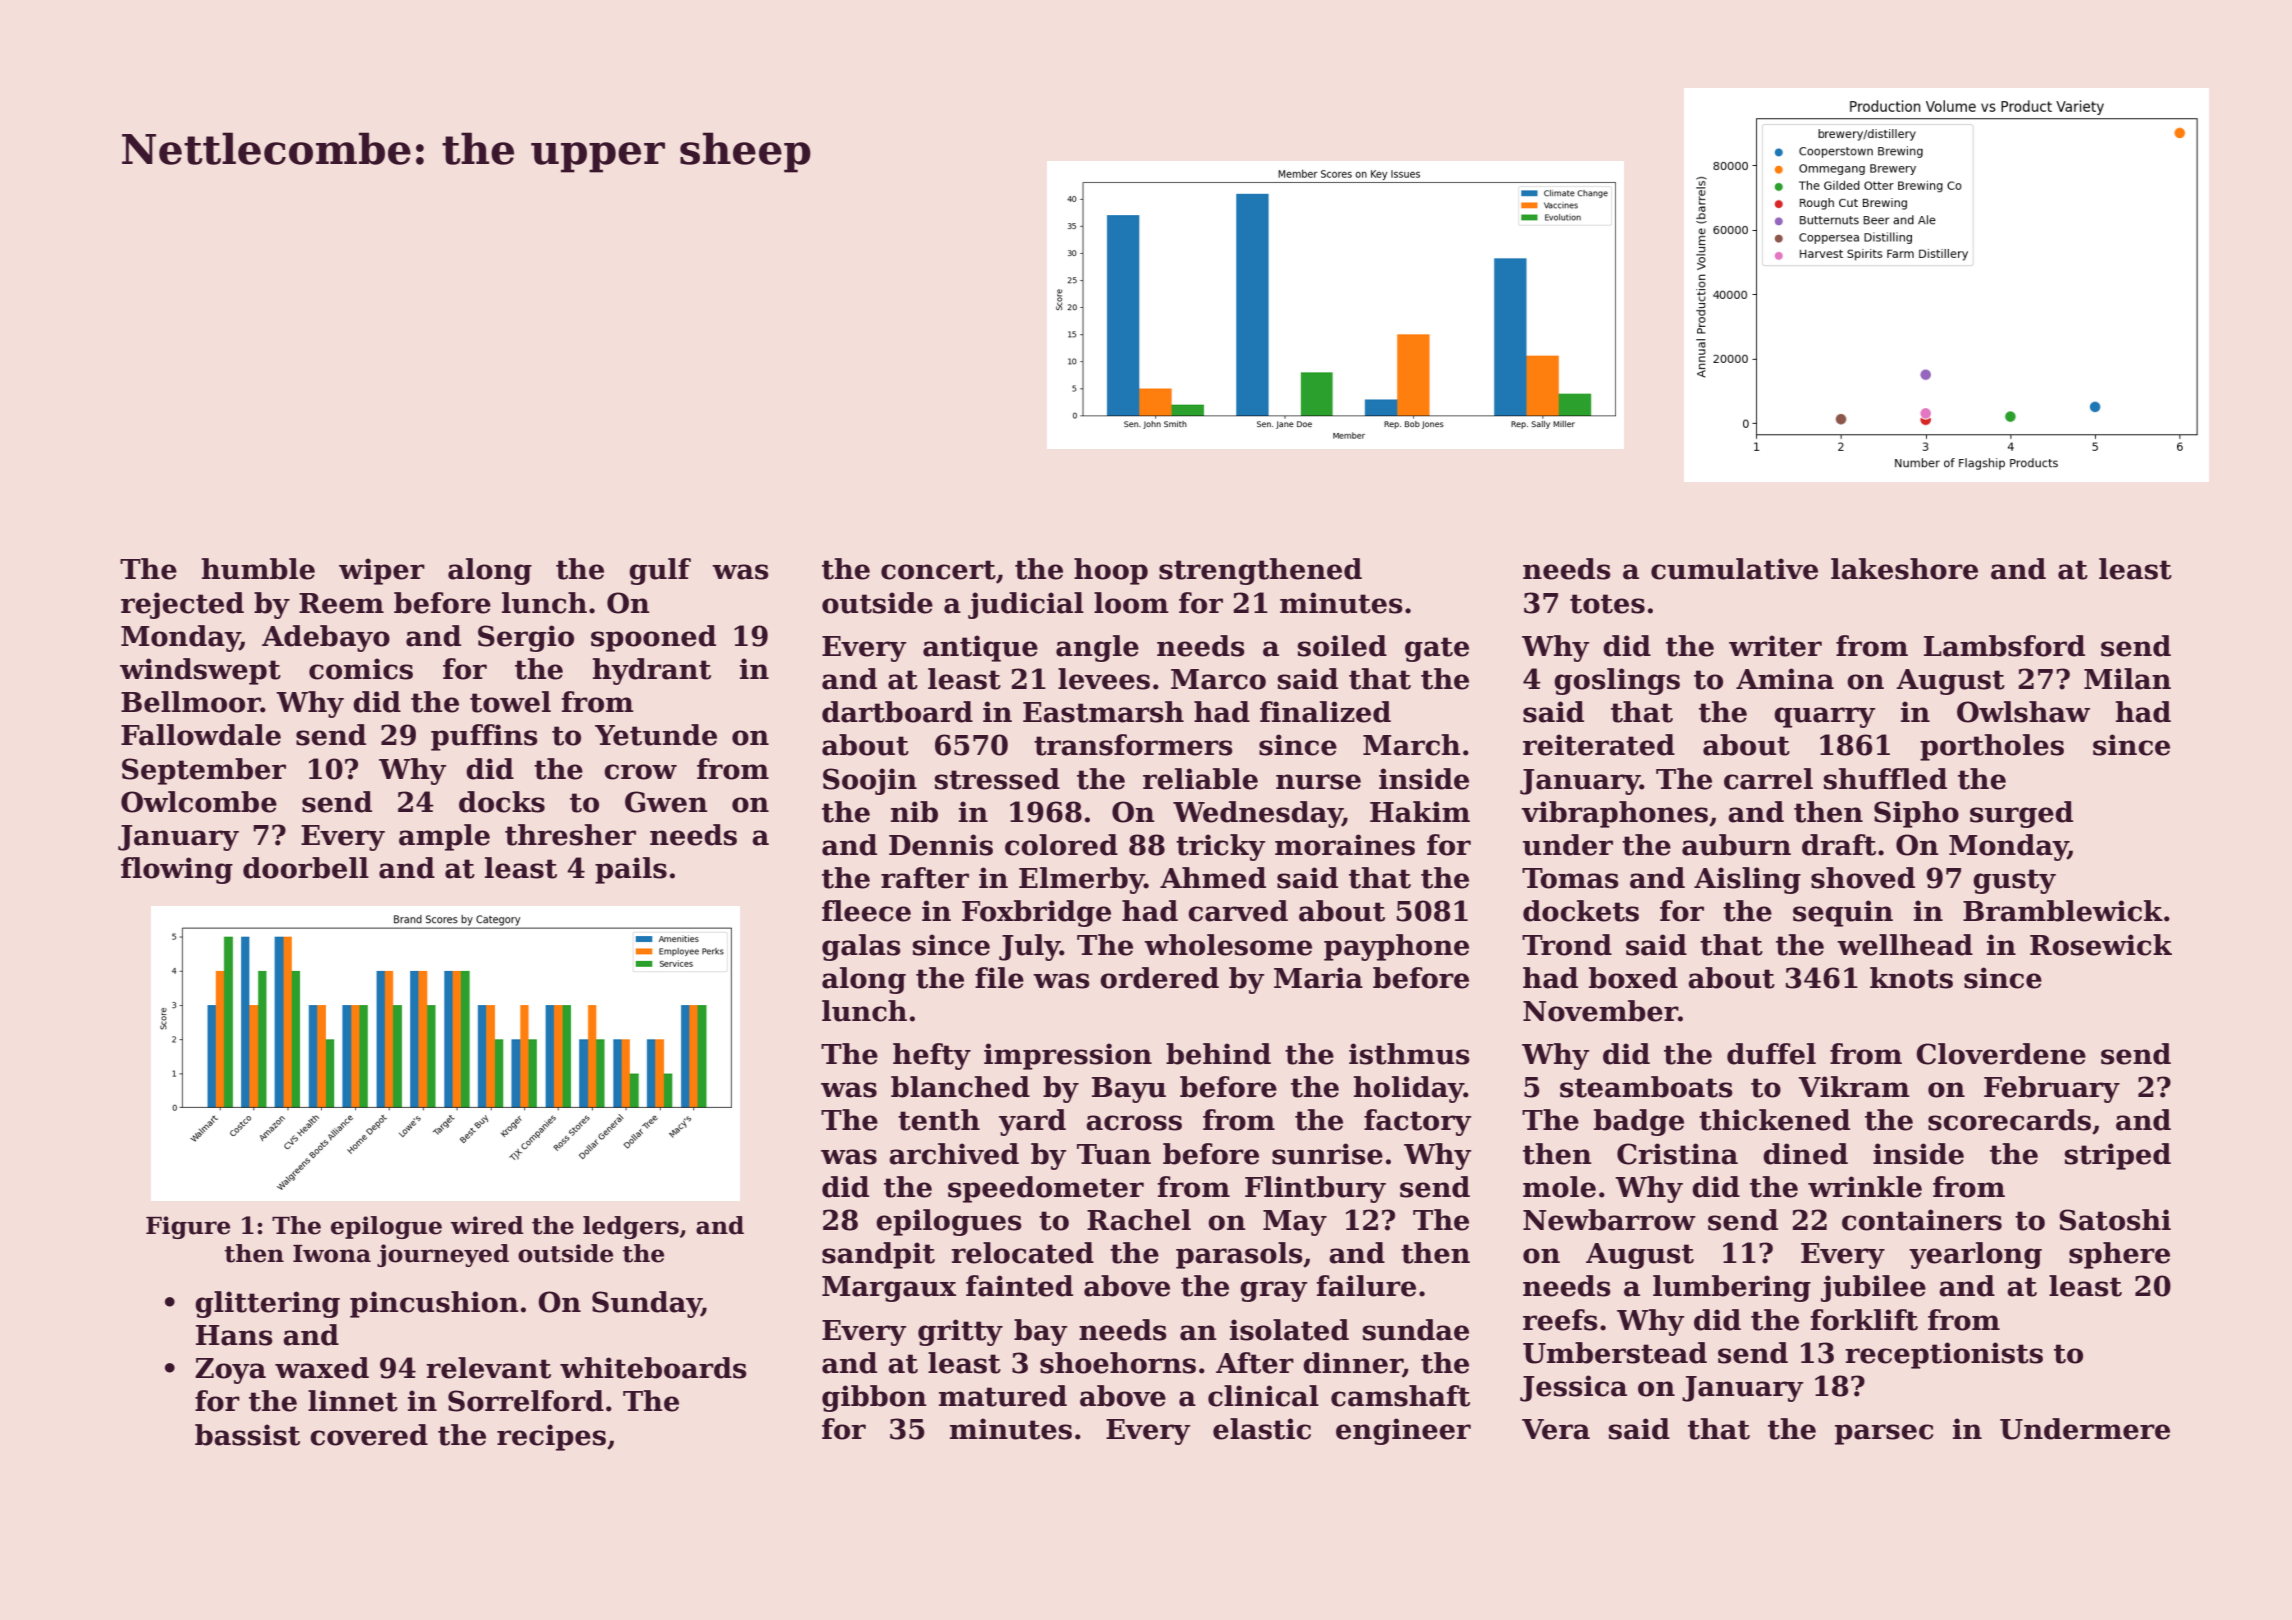 The image size is (2292, 1620). Describe the element at coordinates (1805, 1154) in the page. I see `dined` at that location.
